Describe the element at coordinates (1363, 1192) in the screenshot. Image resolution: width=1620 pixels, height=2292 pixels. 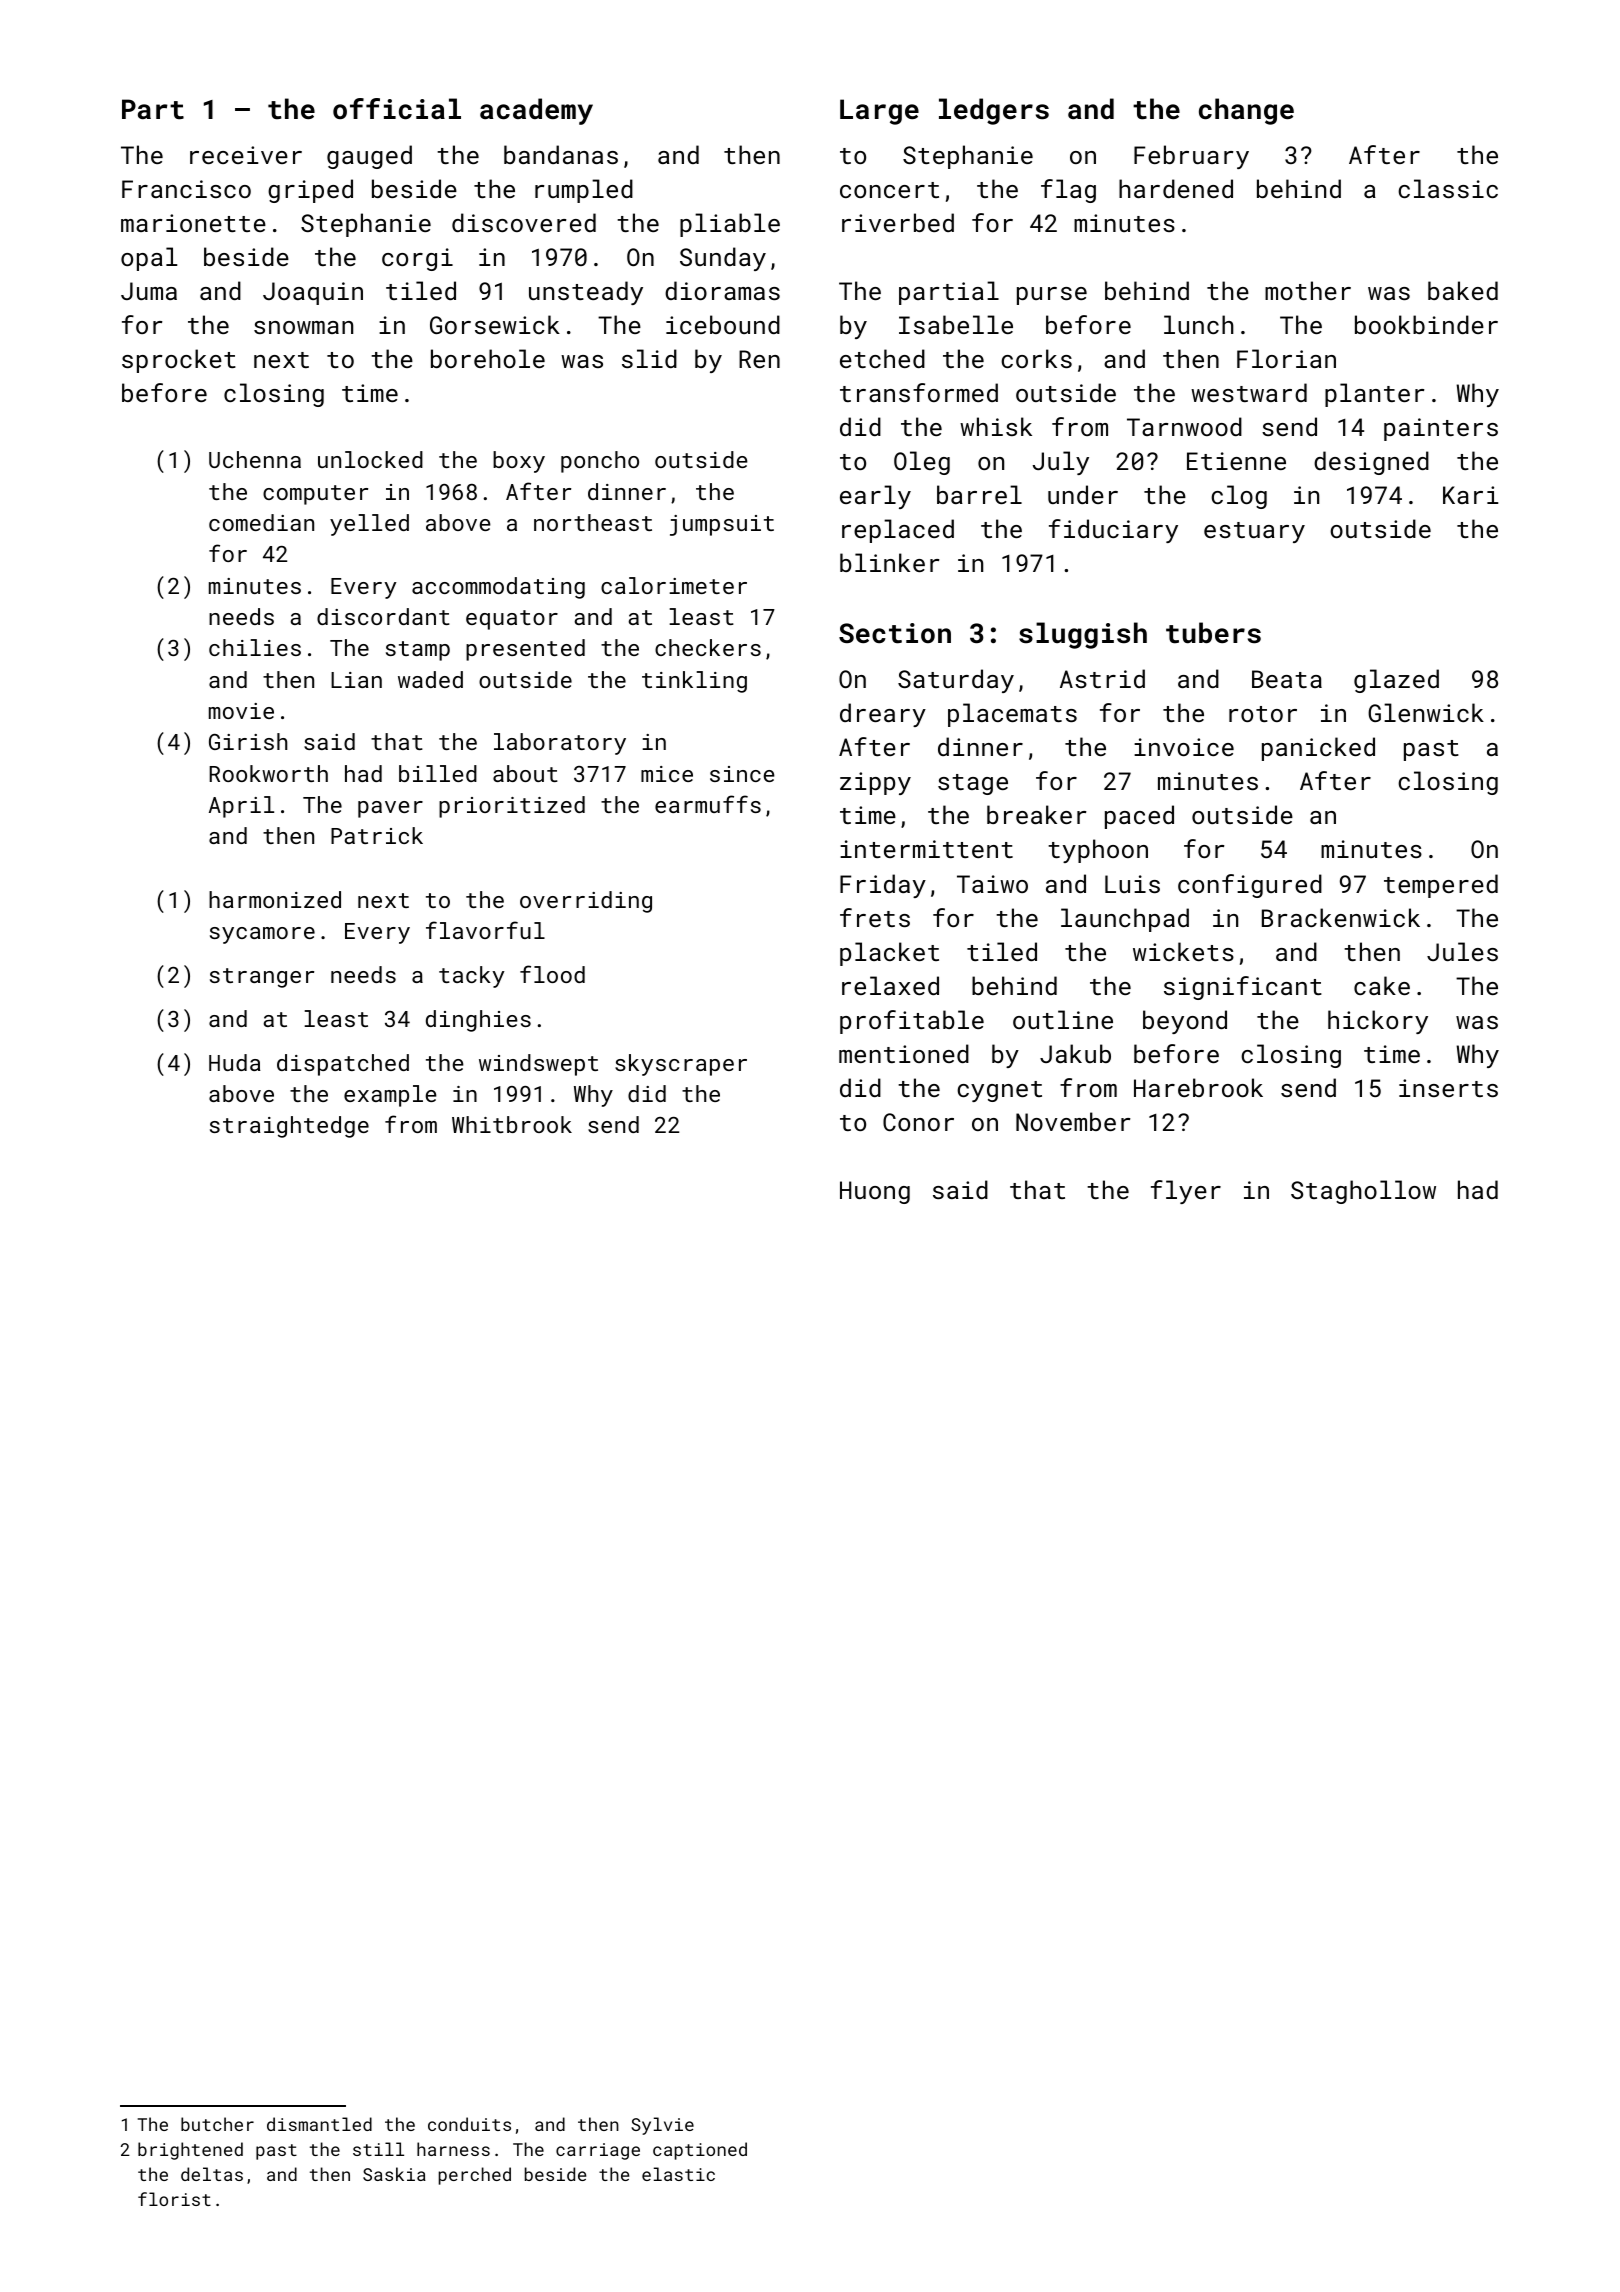
I see `Staghollow` at that location.
